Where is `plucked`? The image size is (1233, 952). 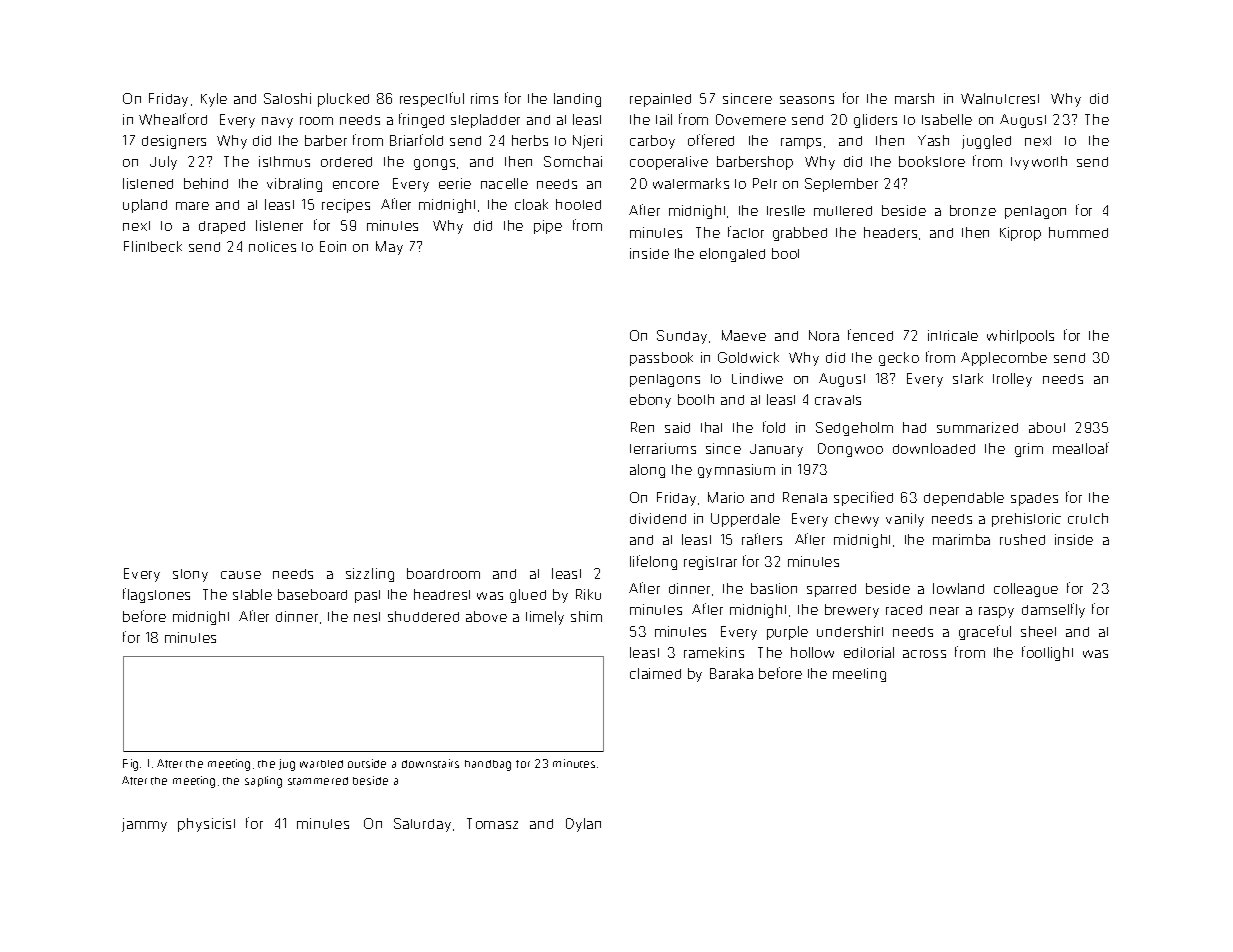 plucked is located at coordinates (343, 100).
